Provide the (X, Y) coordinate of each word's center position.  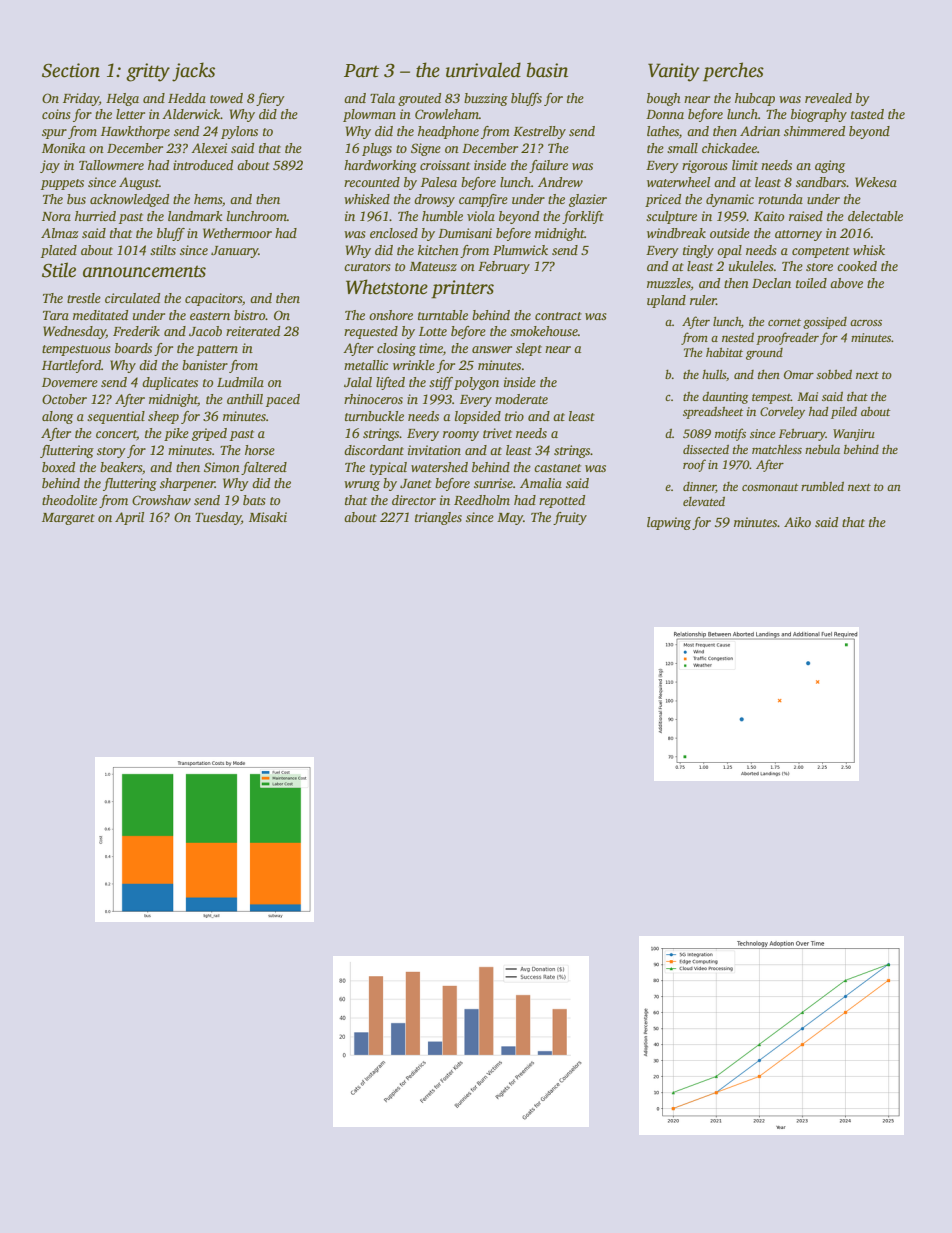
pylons (239, 132)
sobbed (834, 374)
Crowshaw (161, 500)
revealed (828, 98)
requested (371, 332)
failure (548, 166)
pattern (217, 350)
